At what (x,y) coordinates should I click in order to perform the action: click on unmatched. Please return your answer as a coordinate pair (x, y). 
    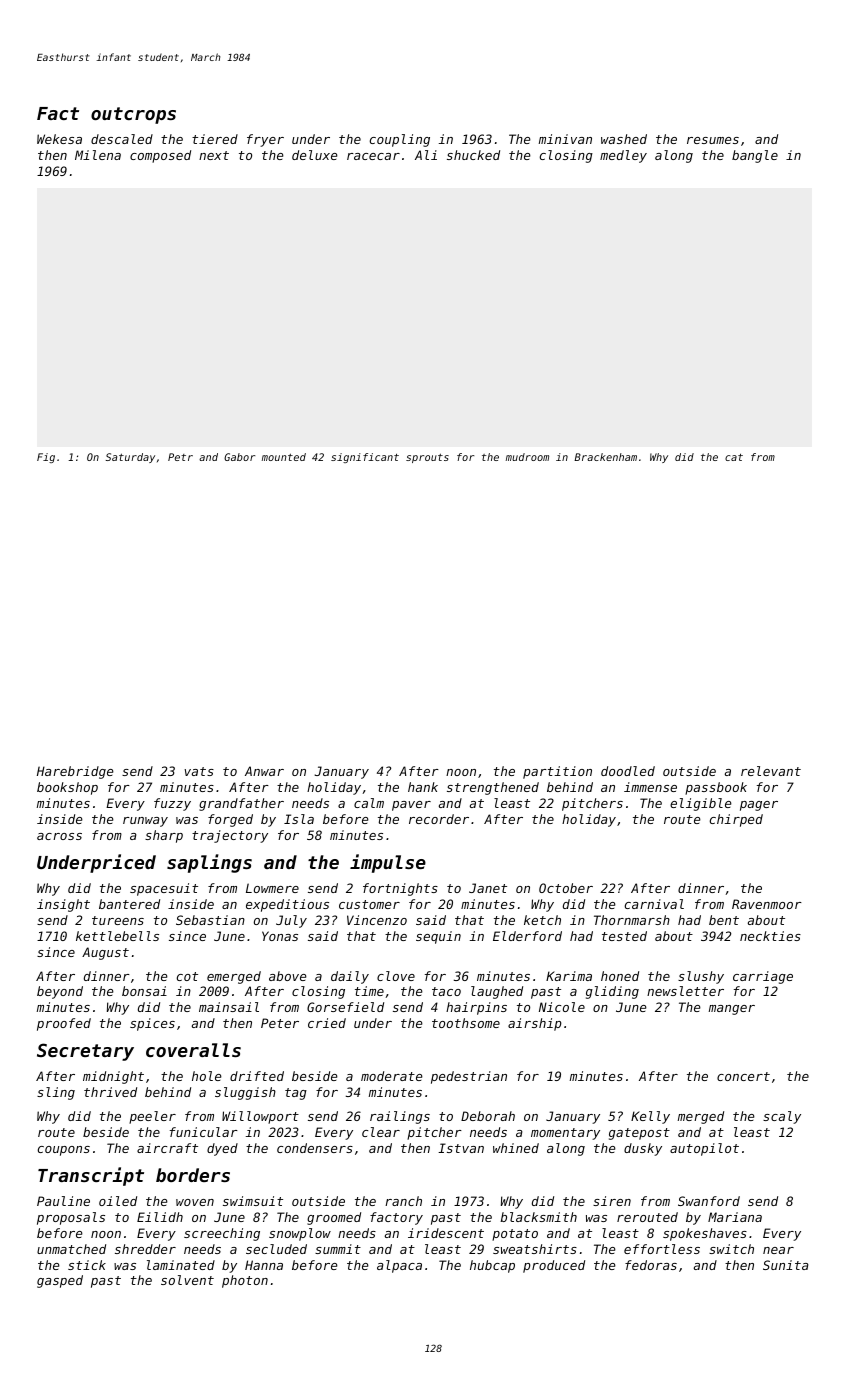
    Looking at the image, I should click on (71, 1249).
